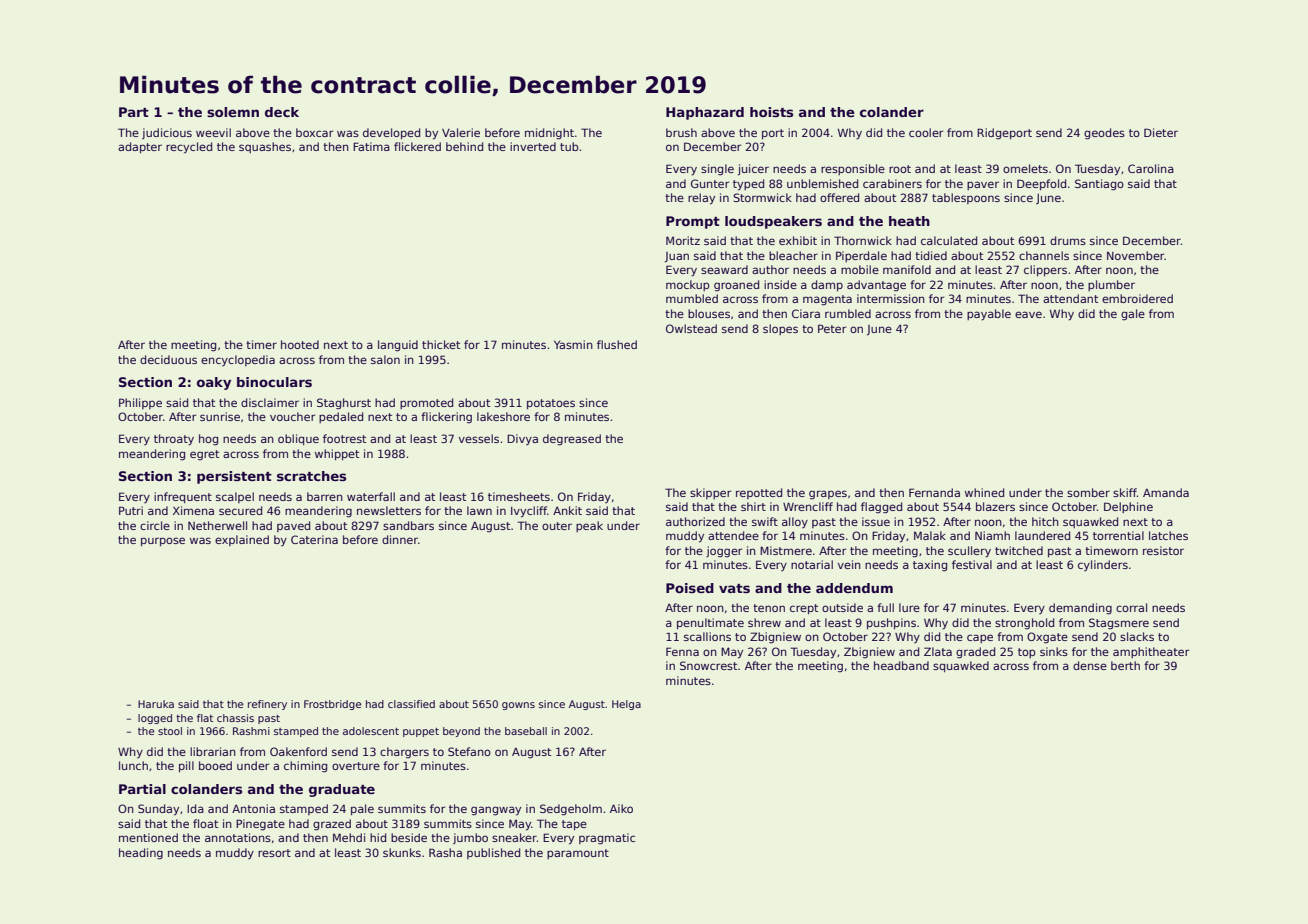 Image resolution: width=1308 pixels, height=924 pixels. Describe the element at coordinates (780, 284) in the screenshot. I see `inside` at that location.
